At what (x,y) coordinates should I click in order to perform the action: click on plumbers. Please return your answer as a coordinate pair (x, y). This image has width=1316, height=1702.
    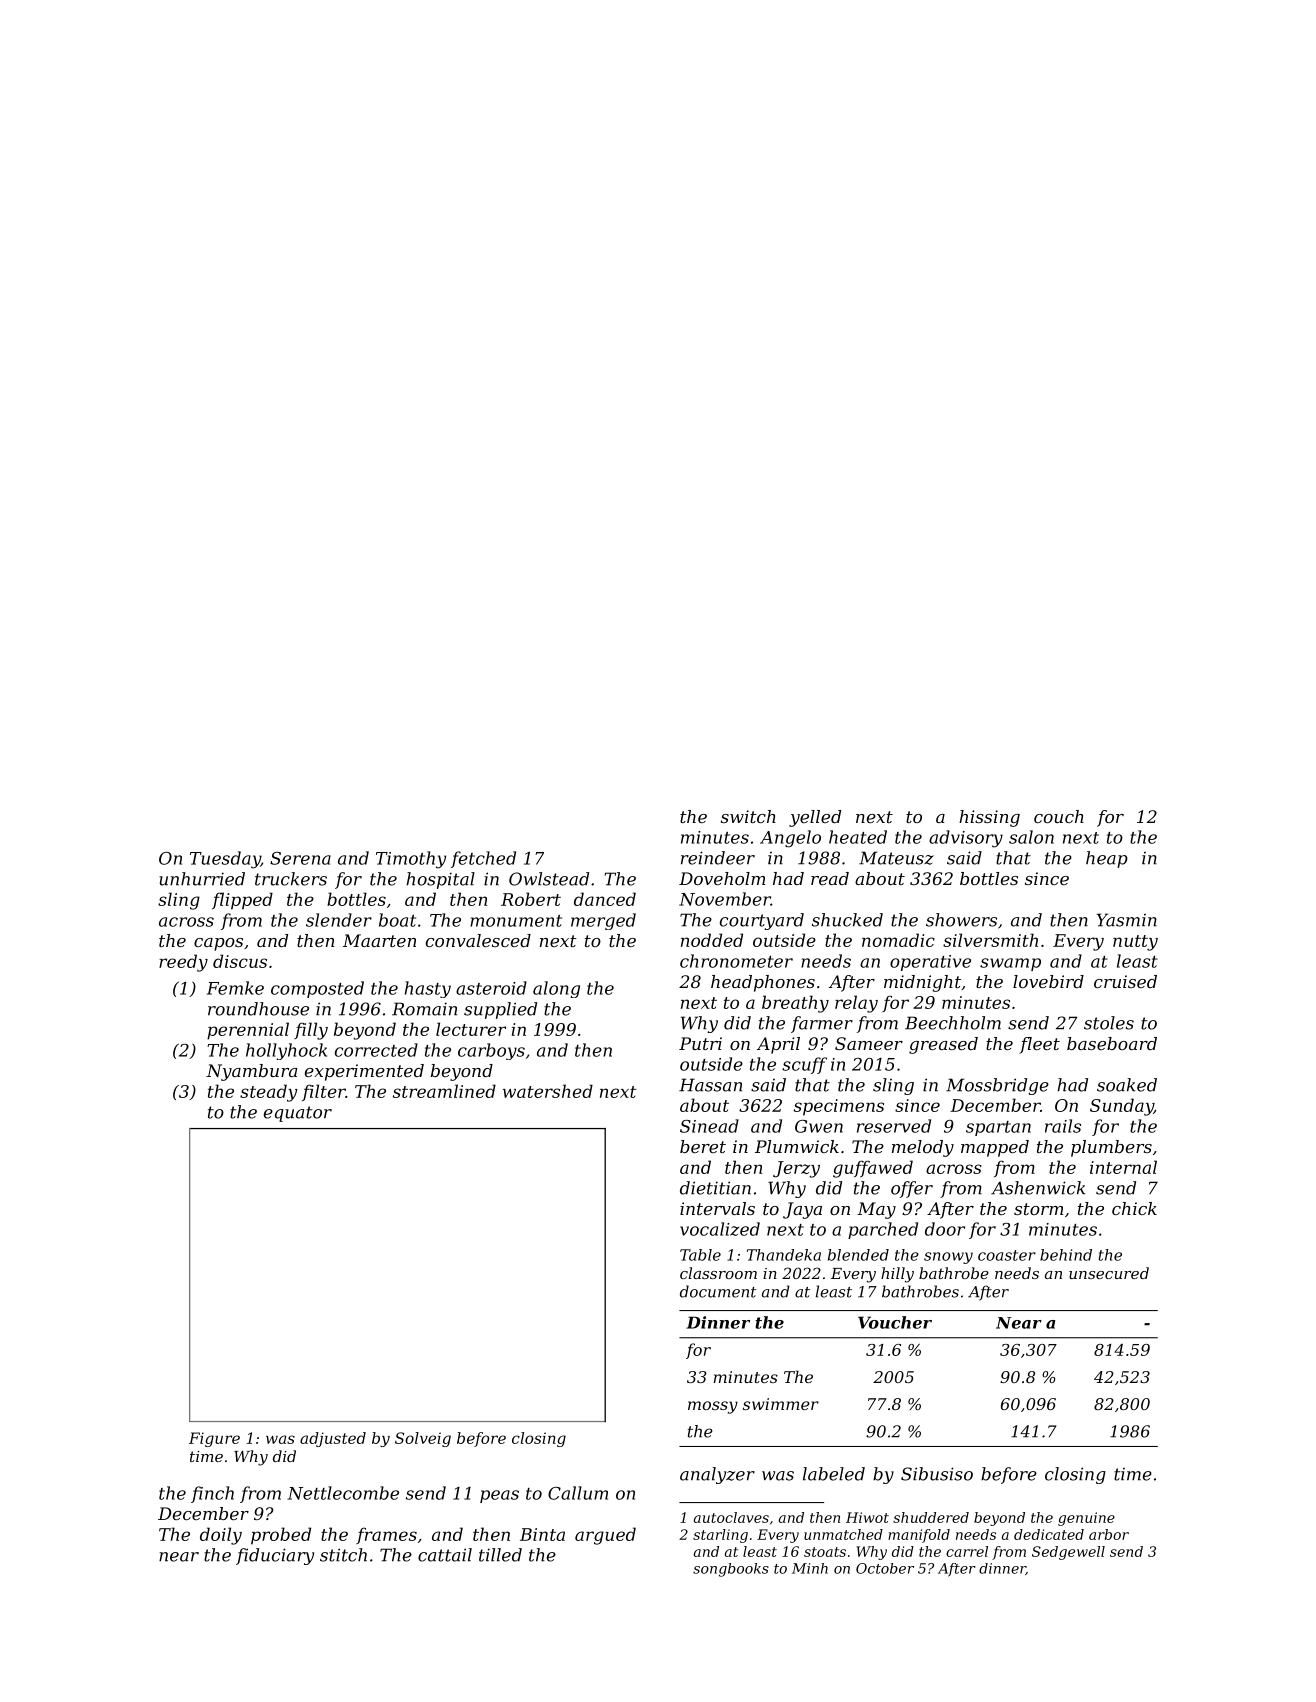
    Looking at the image, I should click on (1111, 1148).
